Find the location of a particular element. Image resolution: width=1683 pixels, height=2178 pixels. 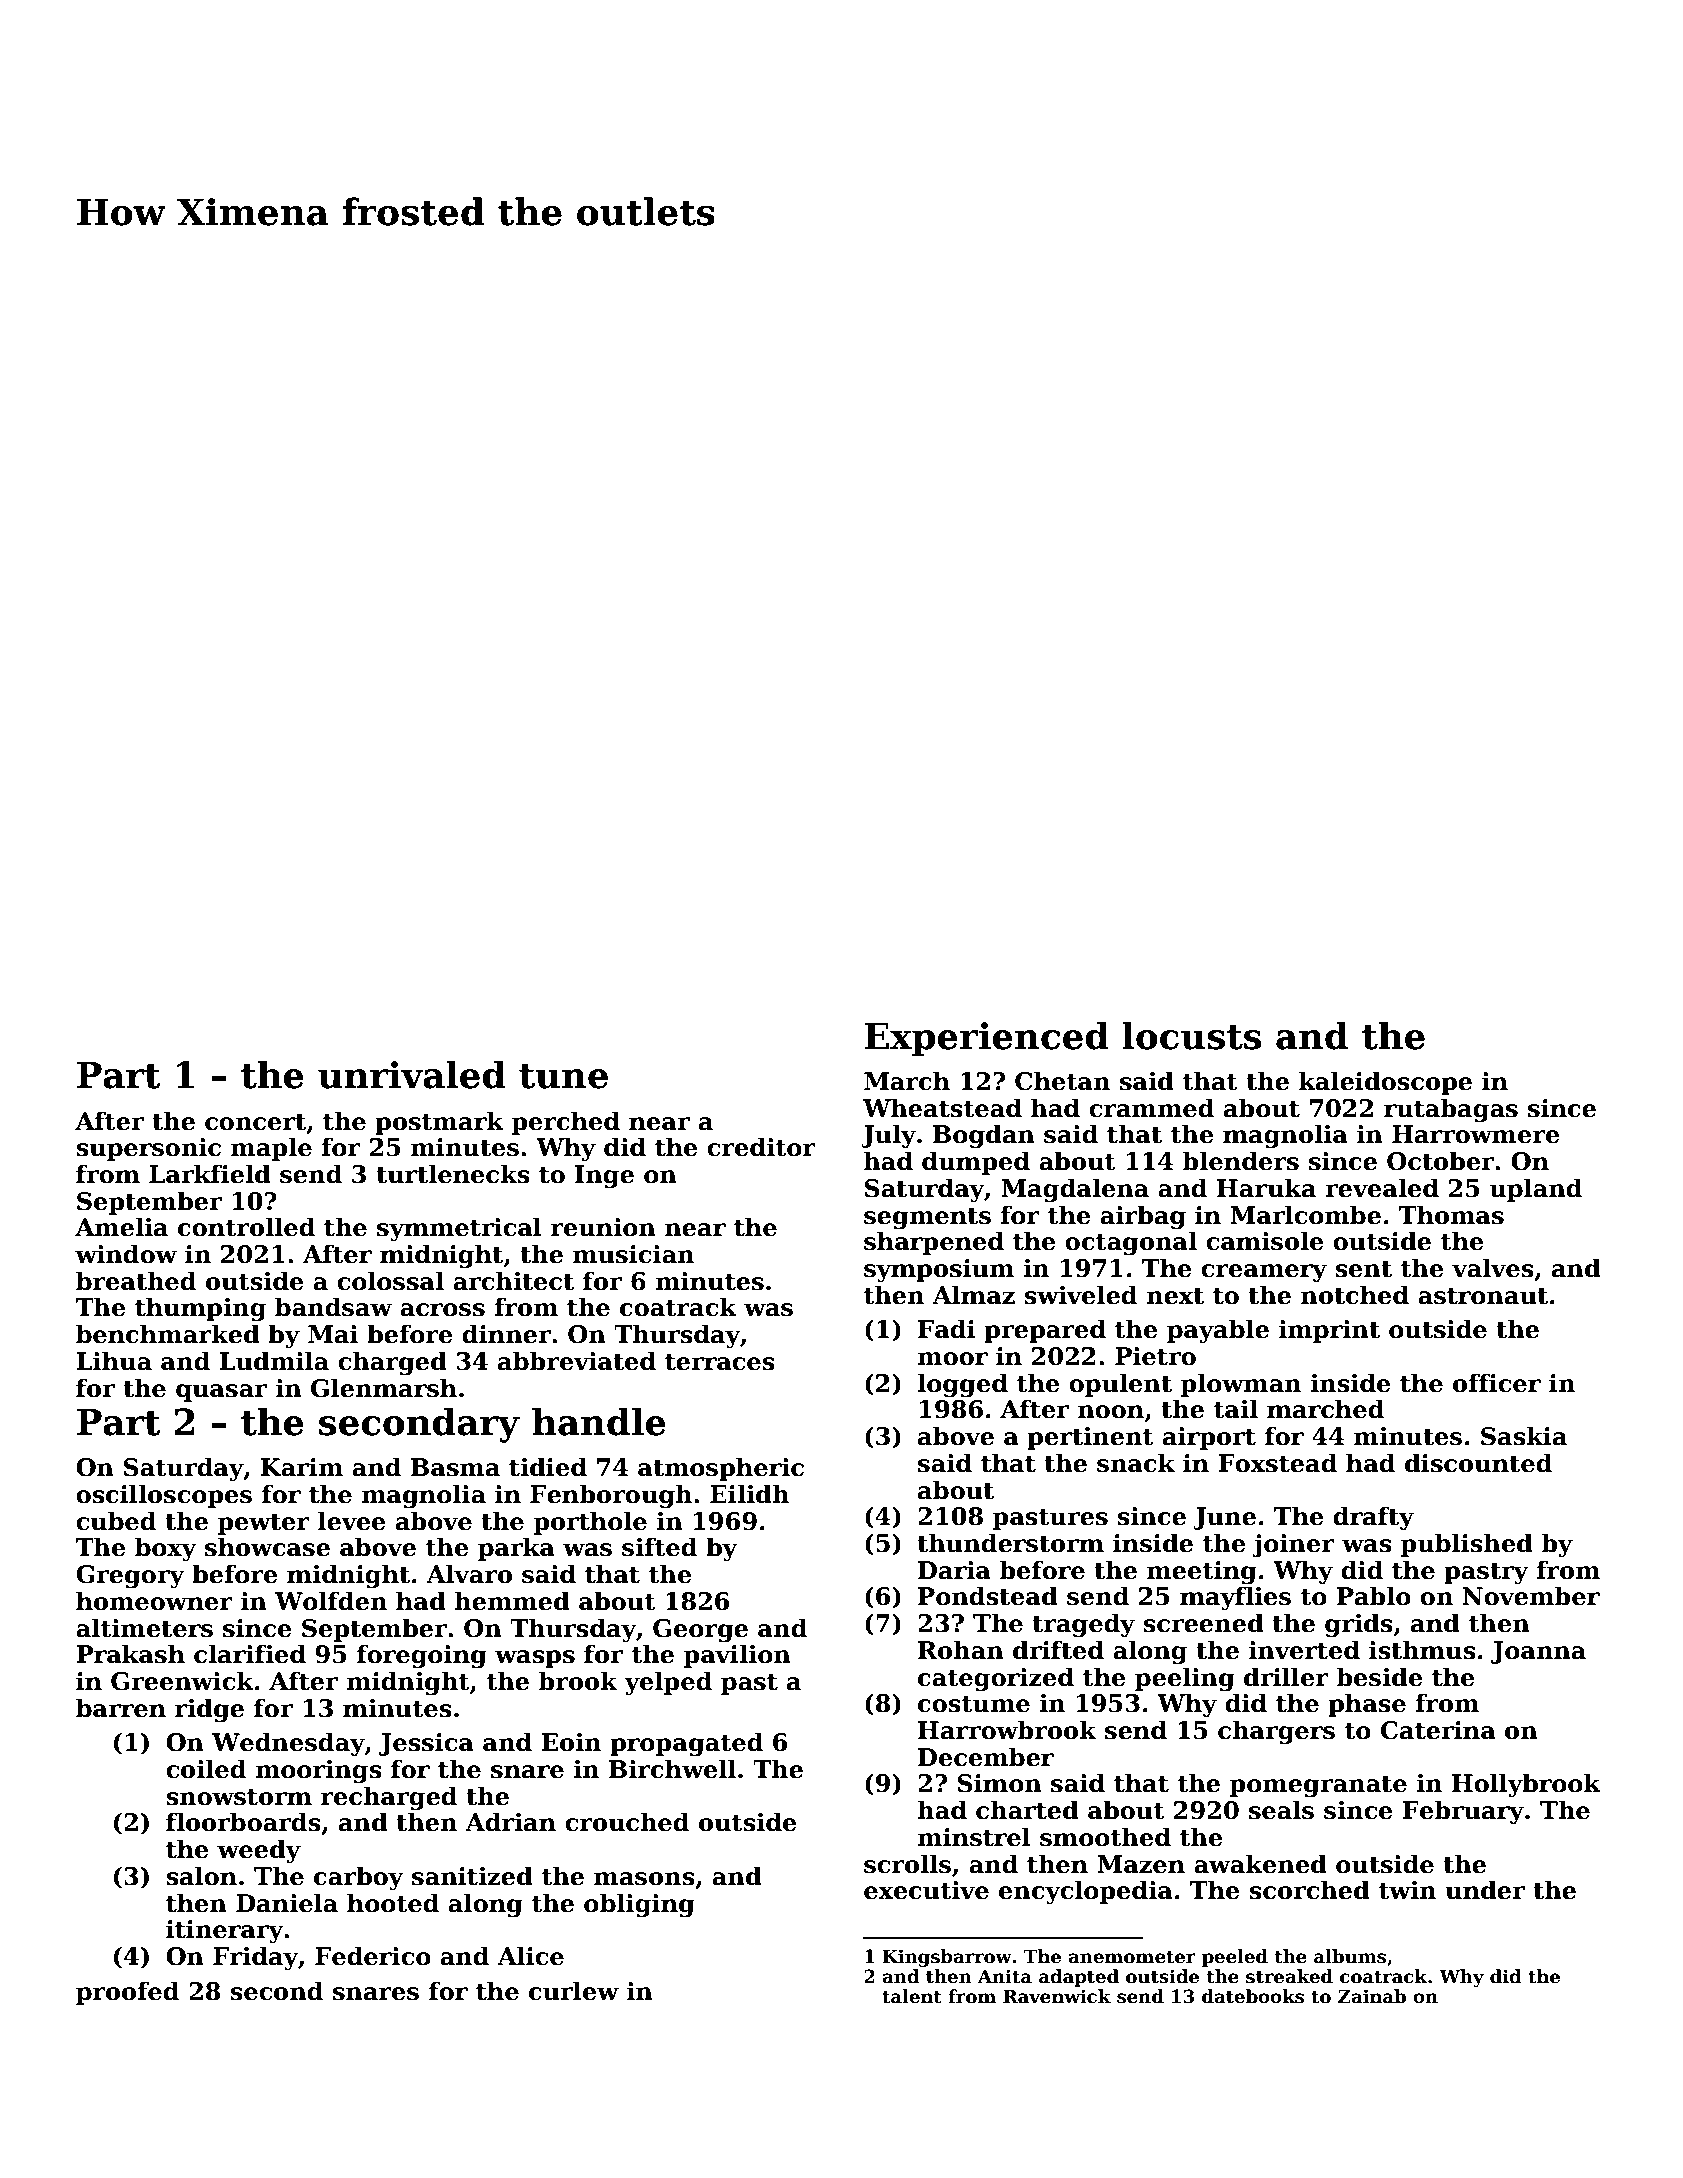

proofed is located at coordinates (127, 1993).
